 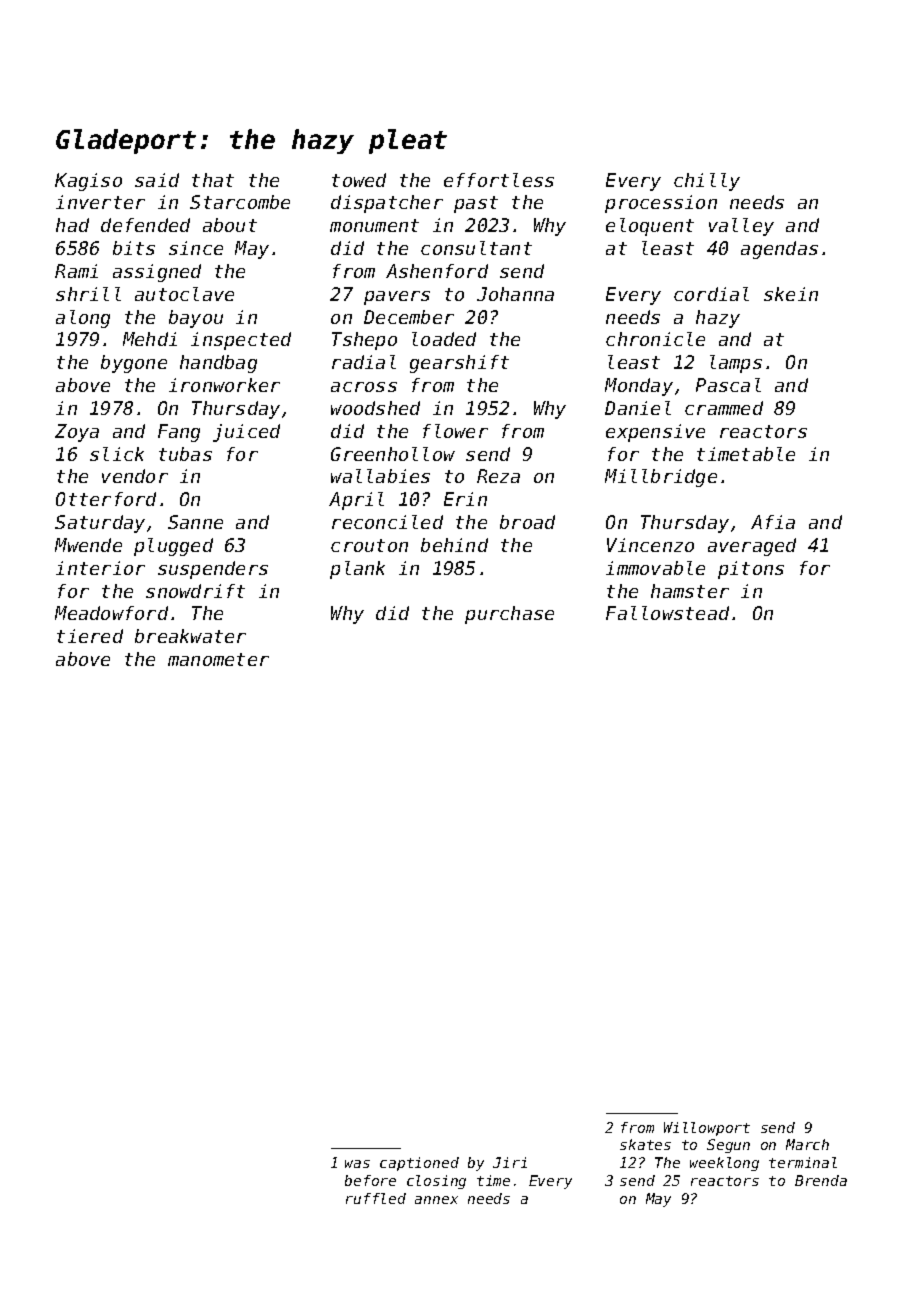 I want to click on past, so click(x=476, y=204).
